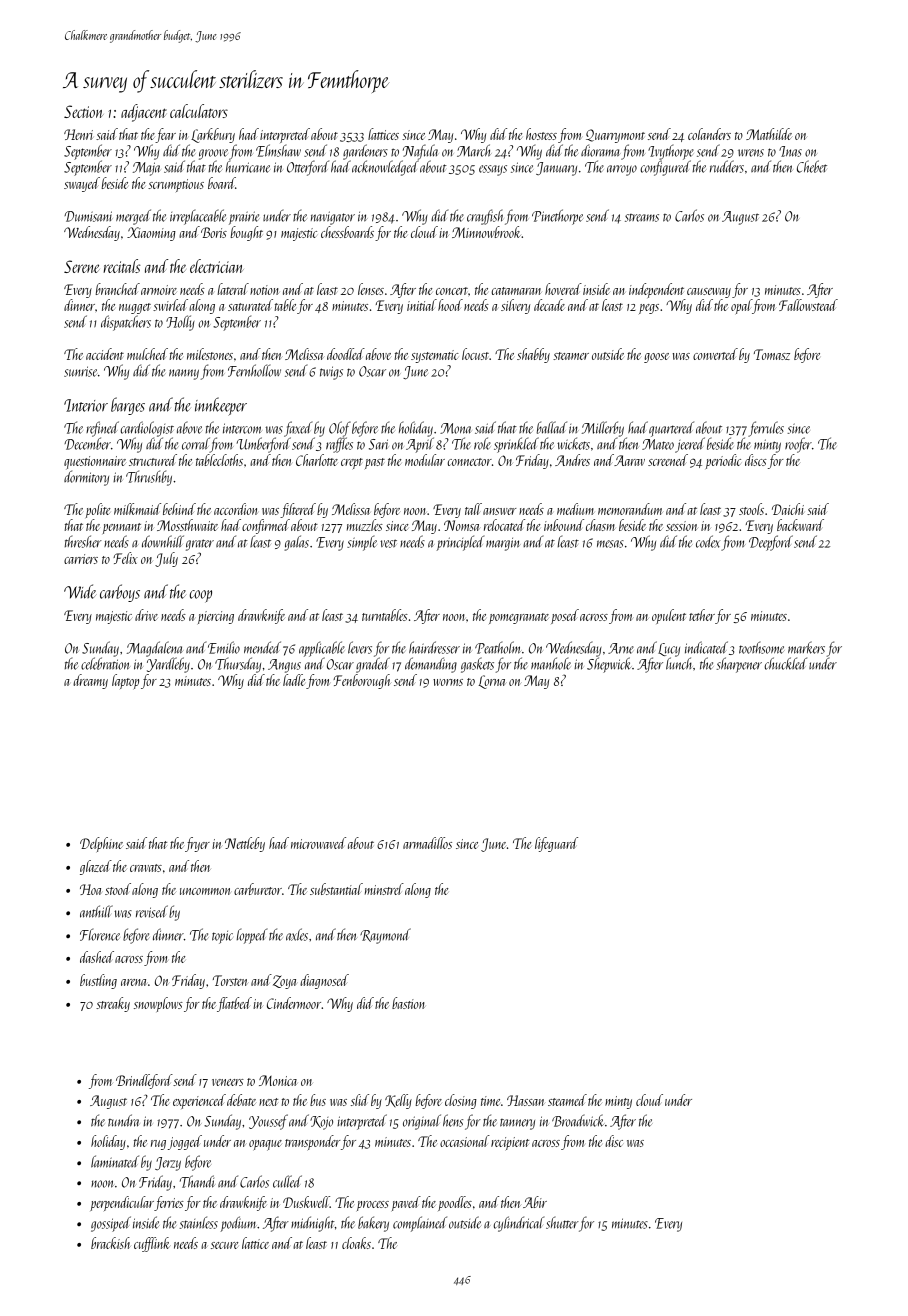 The height and width of the screenshot is (1316, 908). Describe the element at coordinates (199, 111) in the screenshot. I see `calculators` at that location.
